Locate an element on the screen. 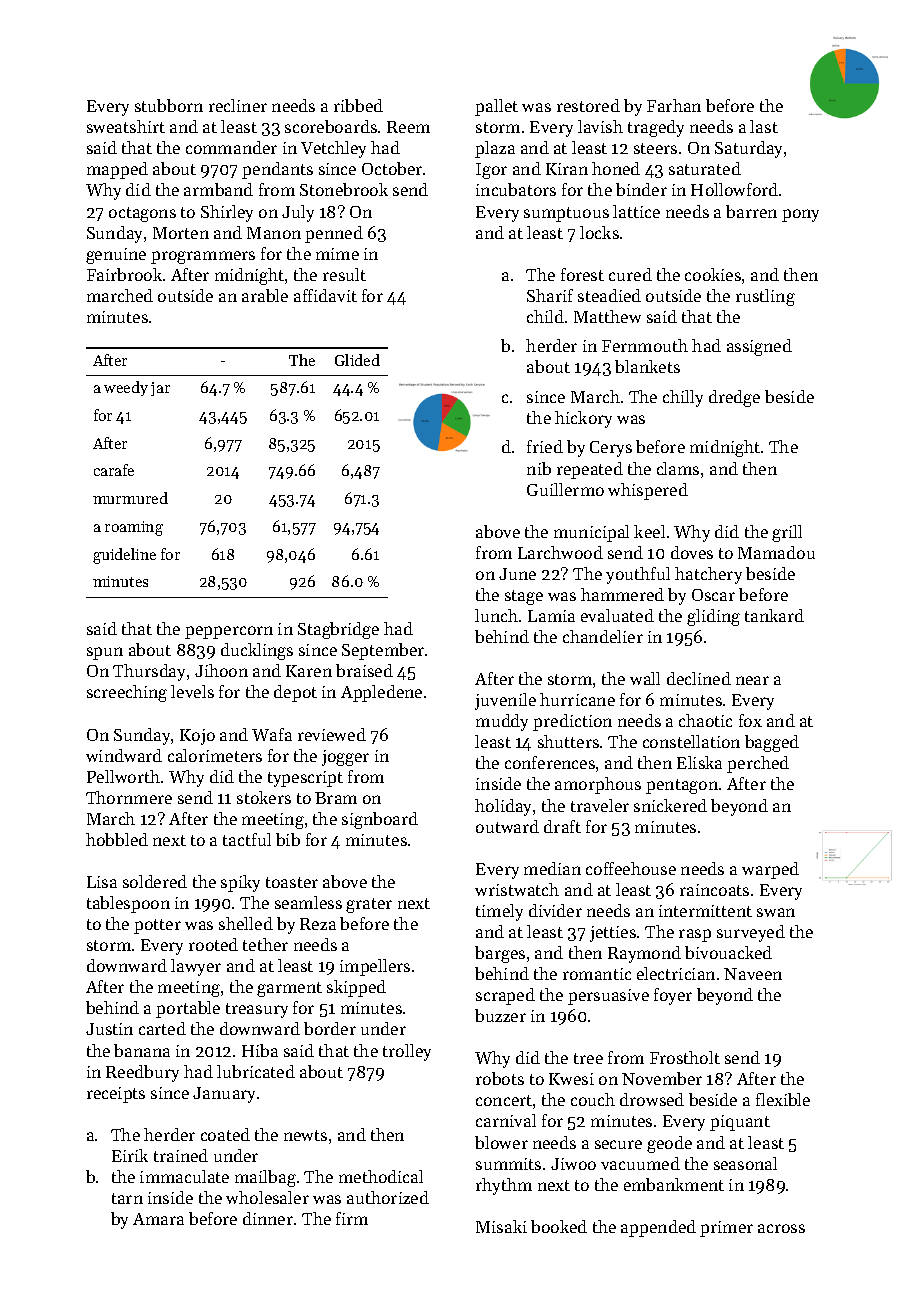 This screenshot has width=908, height=1316. screeching is located at coordinates (127, 693).
